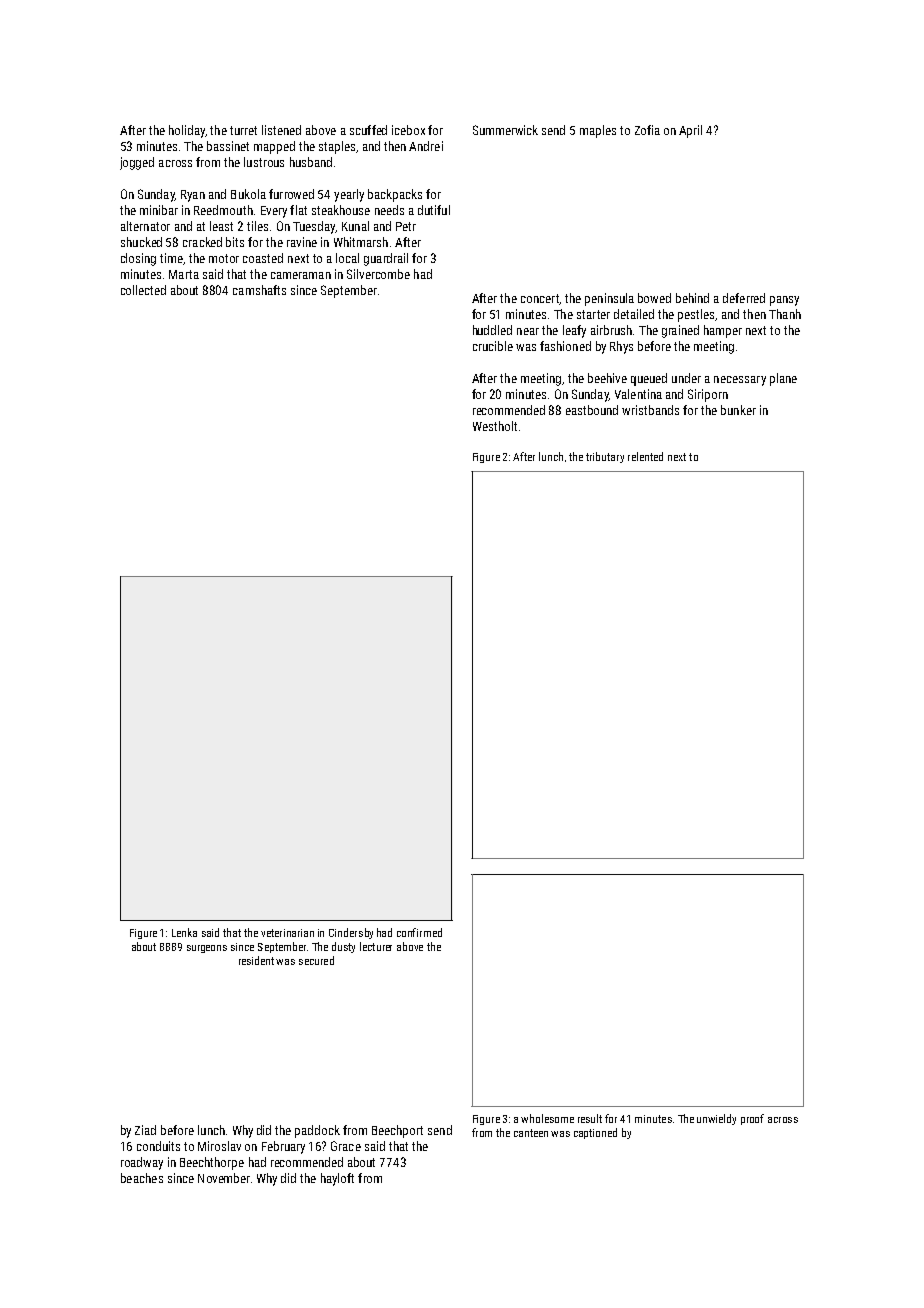 This image has height=1308, width=924. What do you see at coordinates (419, 932) in the image?
I see `confirmed` at bounding box center [419, 932].
